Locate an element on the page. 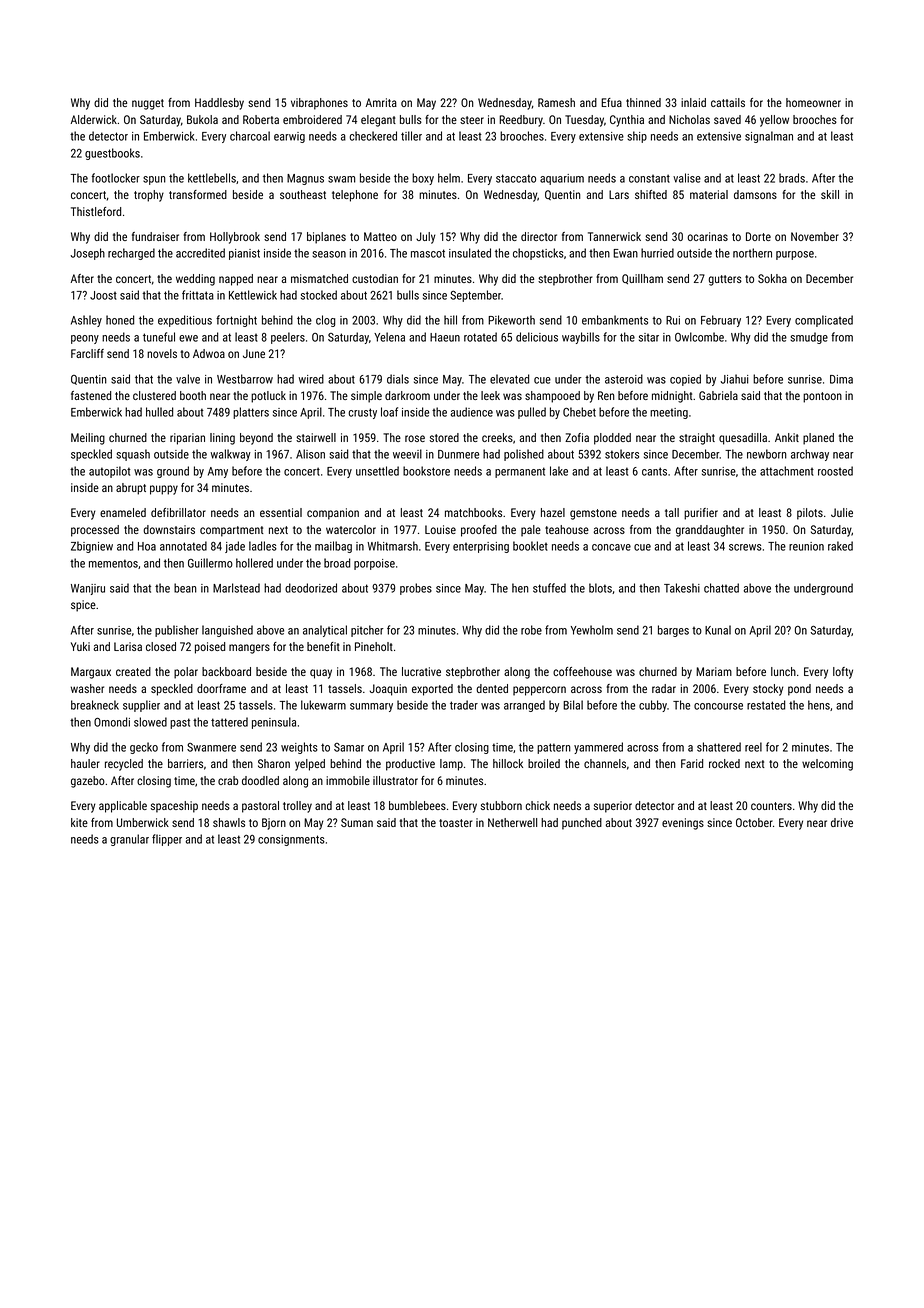  smudge is located at coordinates (809, 338).
